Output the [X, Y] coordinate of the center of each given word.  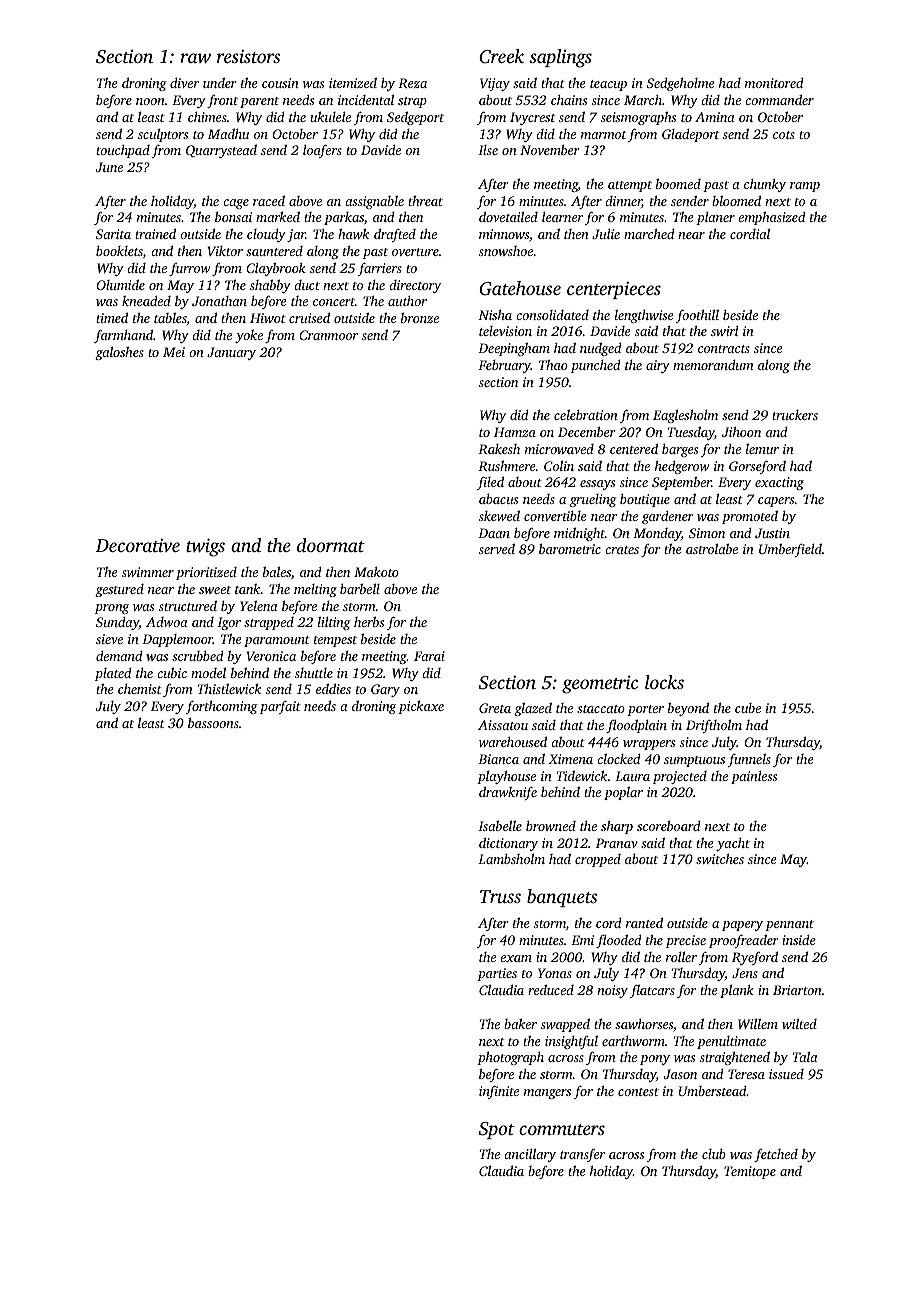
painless [754, 777]
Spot [497, 1130]
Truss [500, 896]
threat [425, 200]
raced [269, 201]
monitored [774, 83]
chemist [140, 689]
